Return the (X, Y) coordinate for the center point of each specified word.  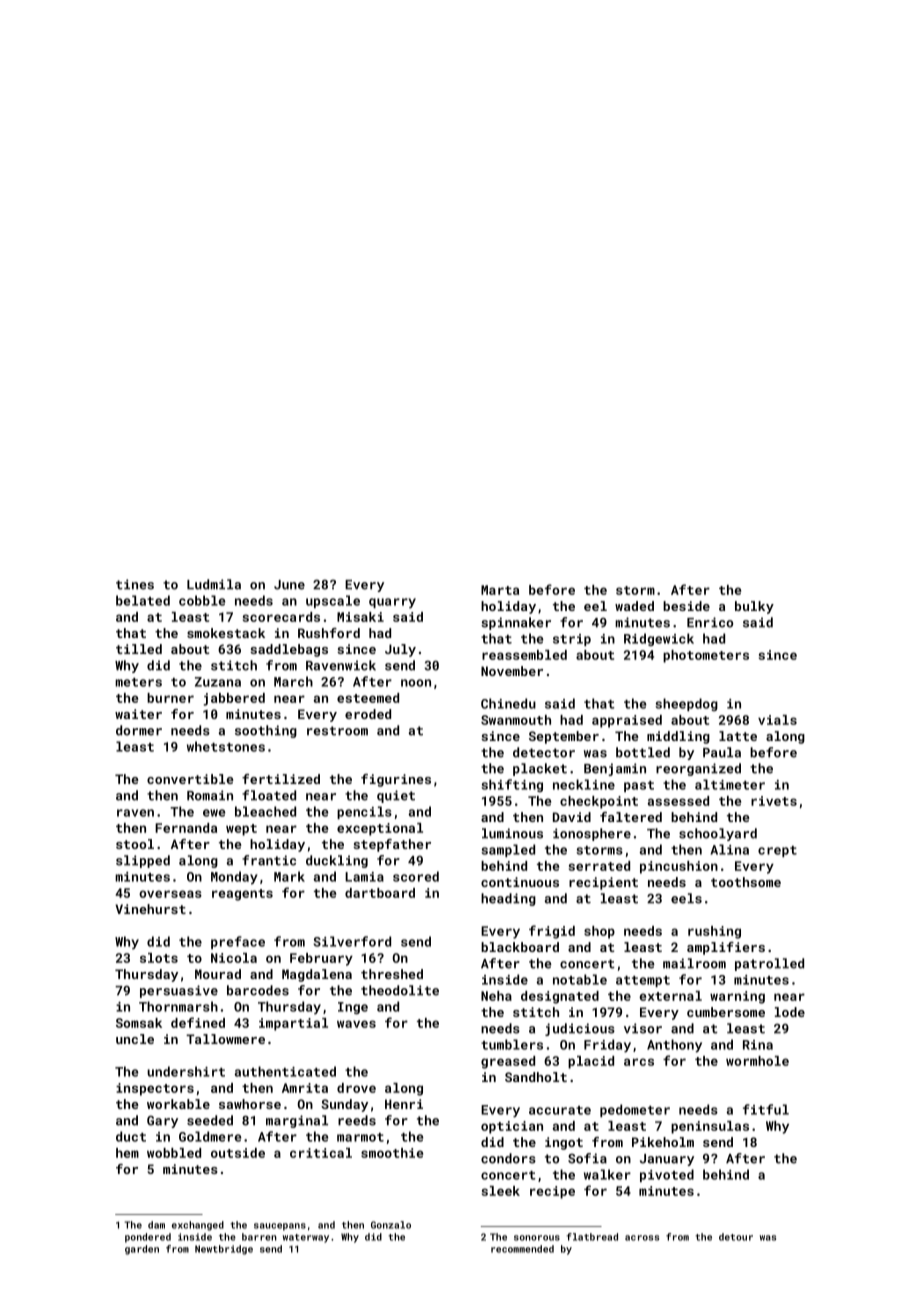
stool (135, 844)
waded (634, 606)
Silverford (352, 941)
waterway (306, 1238)
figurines (396, 780)
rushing (714, 932)
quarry (392, 603)
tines (135, 584)
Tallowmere (225, 1039)
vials (777, 720)
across (642, 1238)
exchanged (198, 1226)
